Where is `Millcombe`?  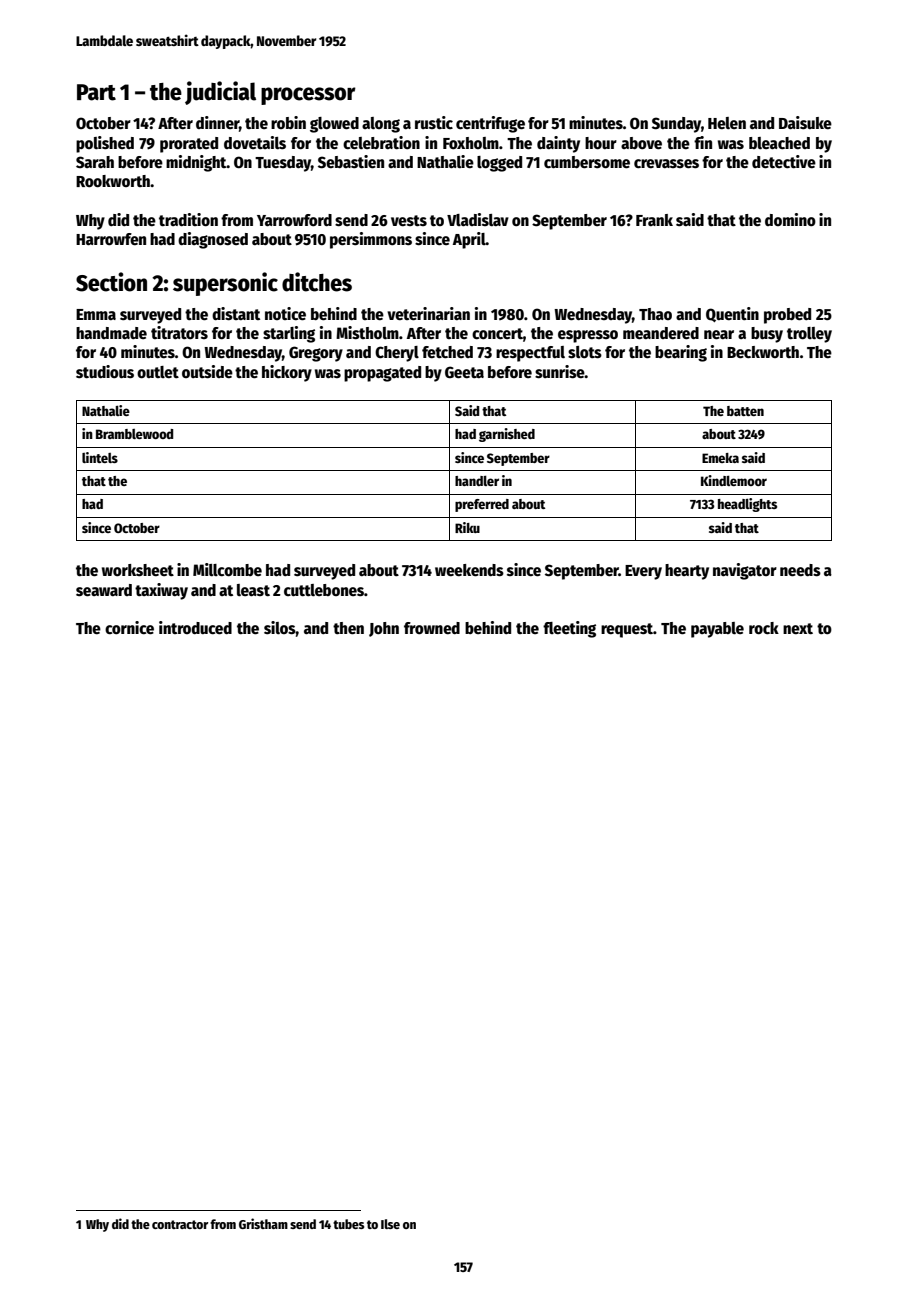 Millcombe is located at coordinates (227, 570).
